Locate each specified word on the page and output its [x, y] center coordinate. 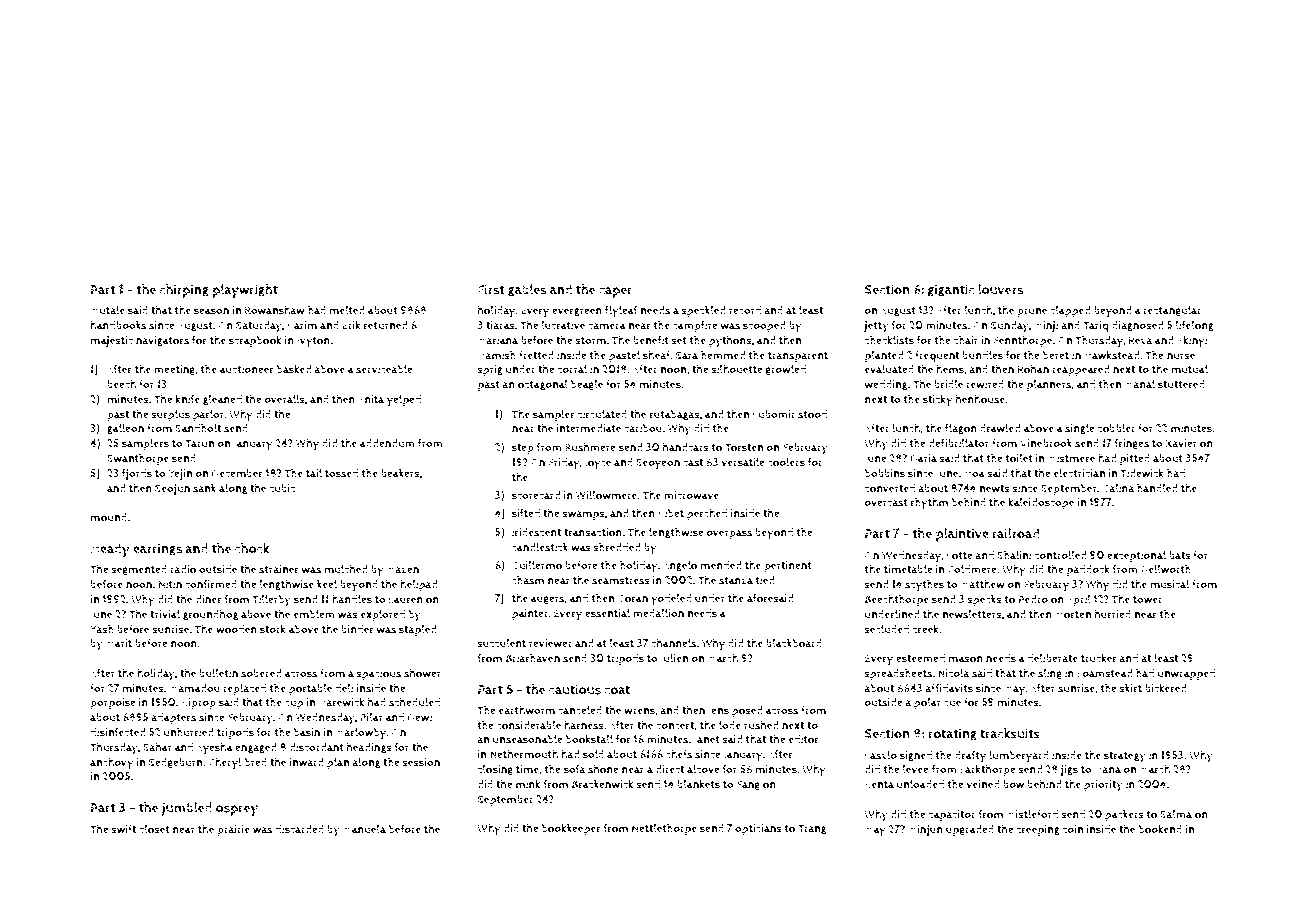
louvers [1000, 289]
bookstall [589, 739]
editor [803, 739]
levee [916, 769]
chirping [184, 291]
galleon [125, 428]
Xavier [1181, 443]
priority [1103, 786]
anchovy [112, 763]
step [523, 449]
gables [527, 290]
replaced [244, 689]
